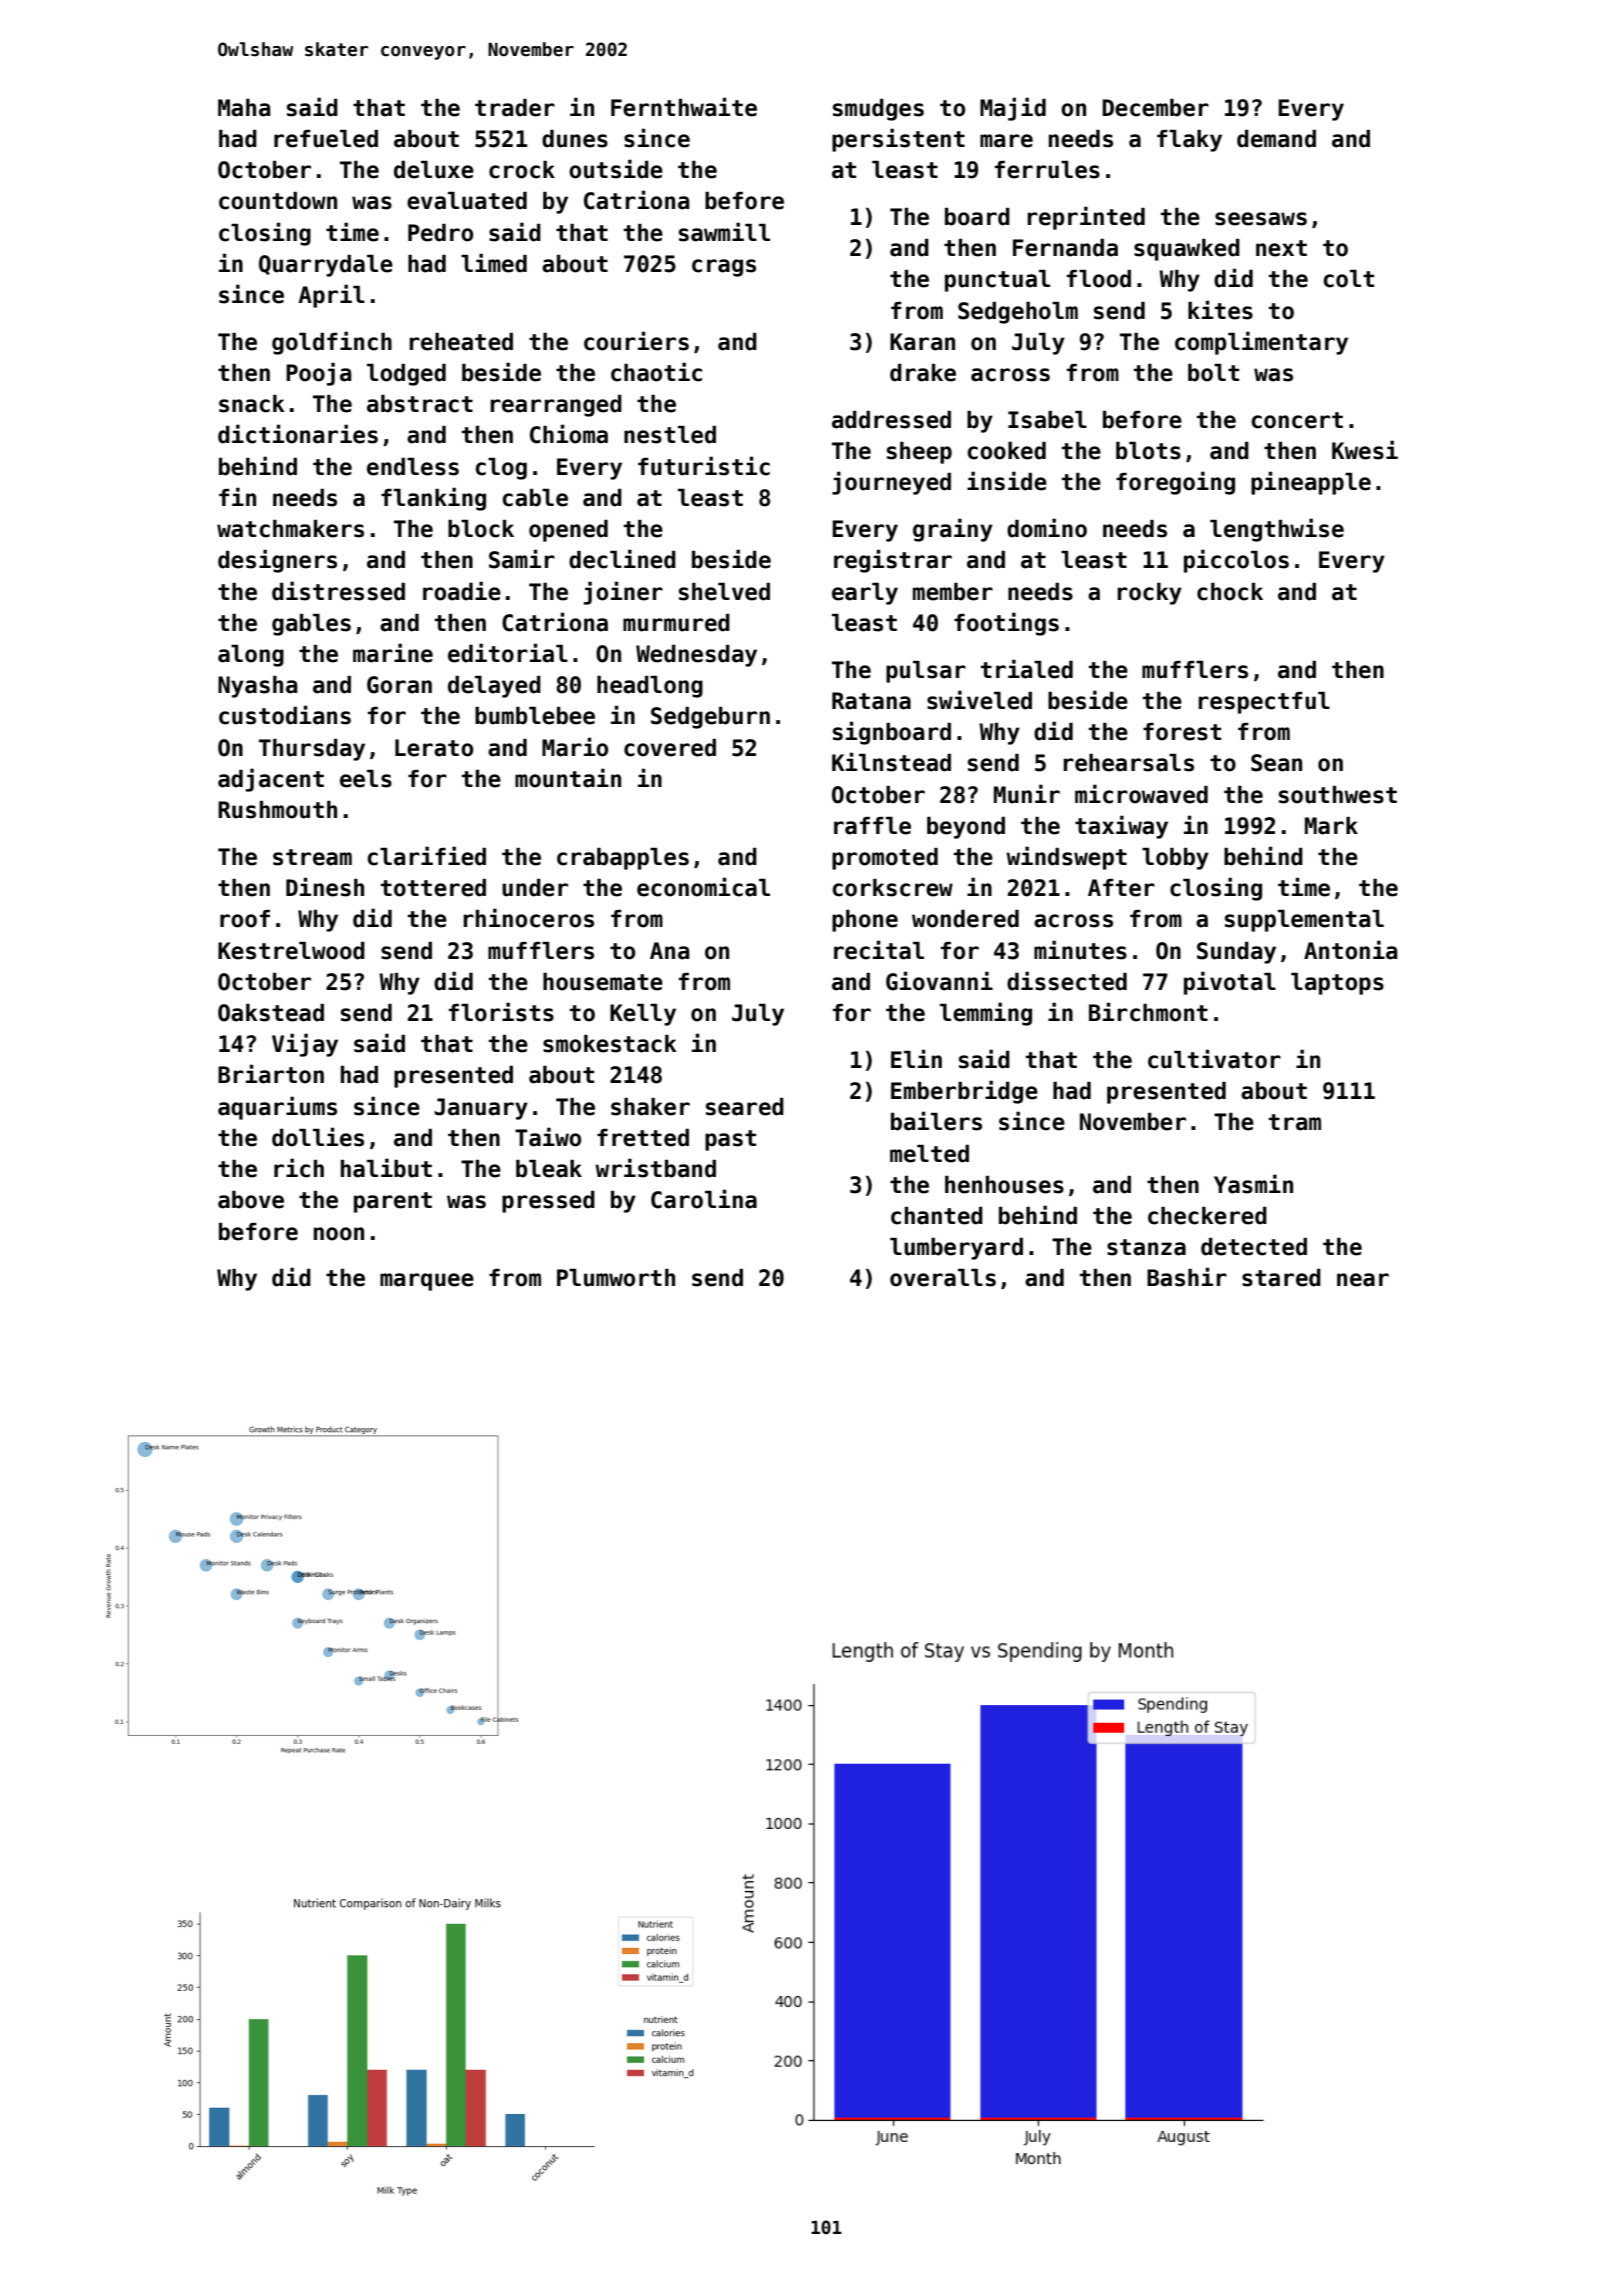  What do you see at coordinates (684, 107) in the image?
I see `Fernthwaite` at bounding box center [684, 107].
